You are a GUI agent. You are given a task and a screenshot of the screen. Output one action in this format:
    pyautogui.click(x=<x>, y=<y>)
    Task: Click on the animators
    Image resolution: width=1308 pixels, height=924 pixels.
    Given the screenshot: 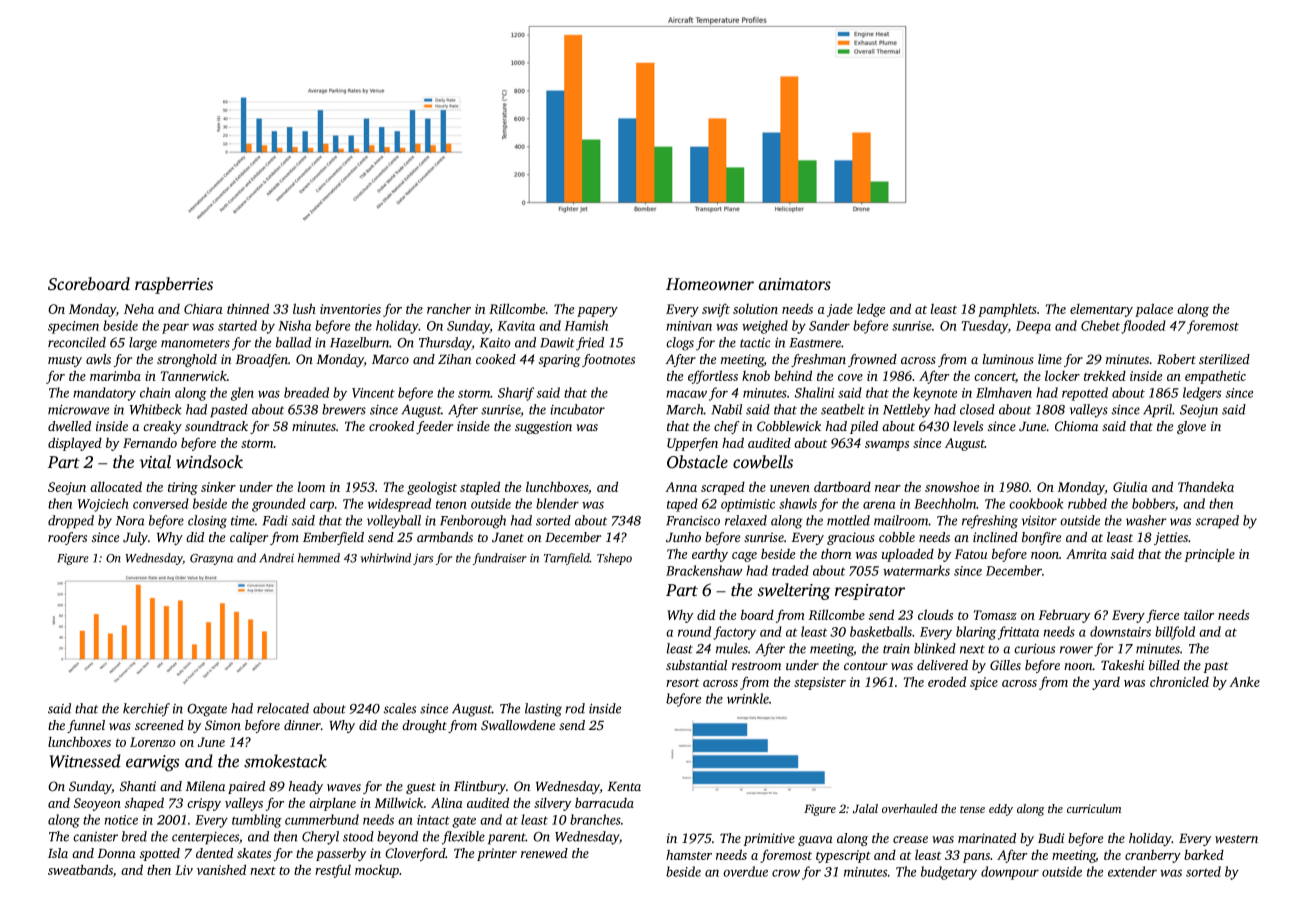 What is the action you would take?
    pyautogui.click(x=794, y=284)
